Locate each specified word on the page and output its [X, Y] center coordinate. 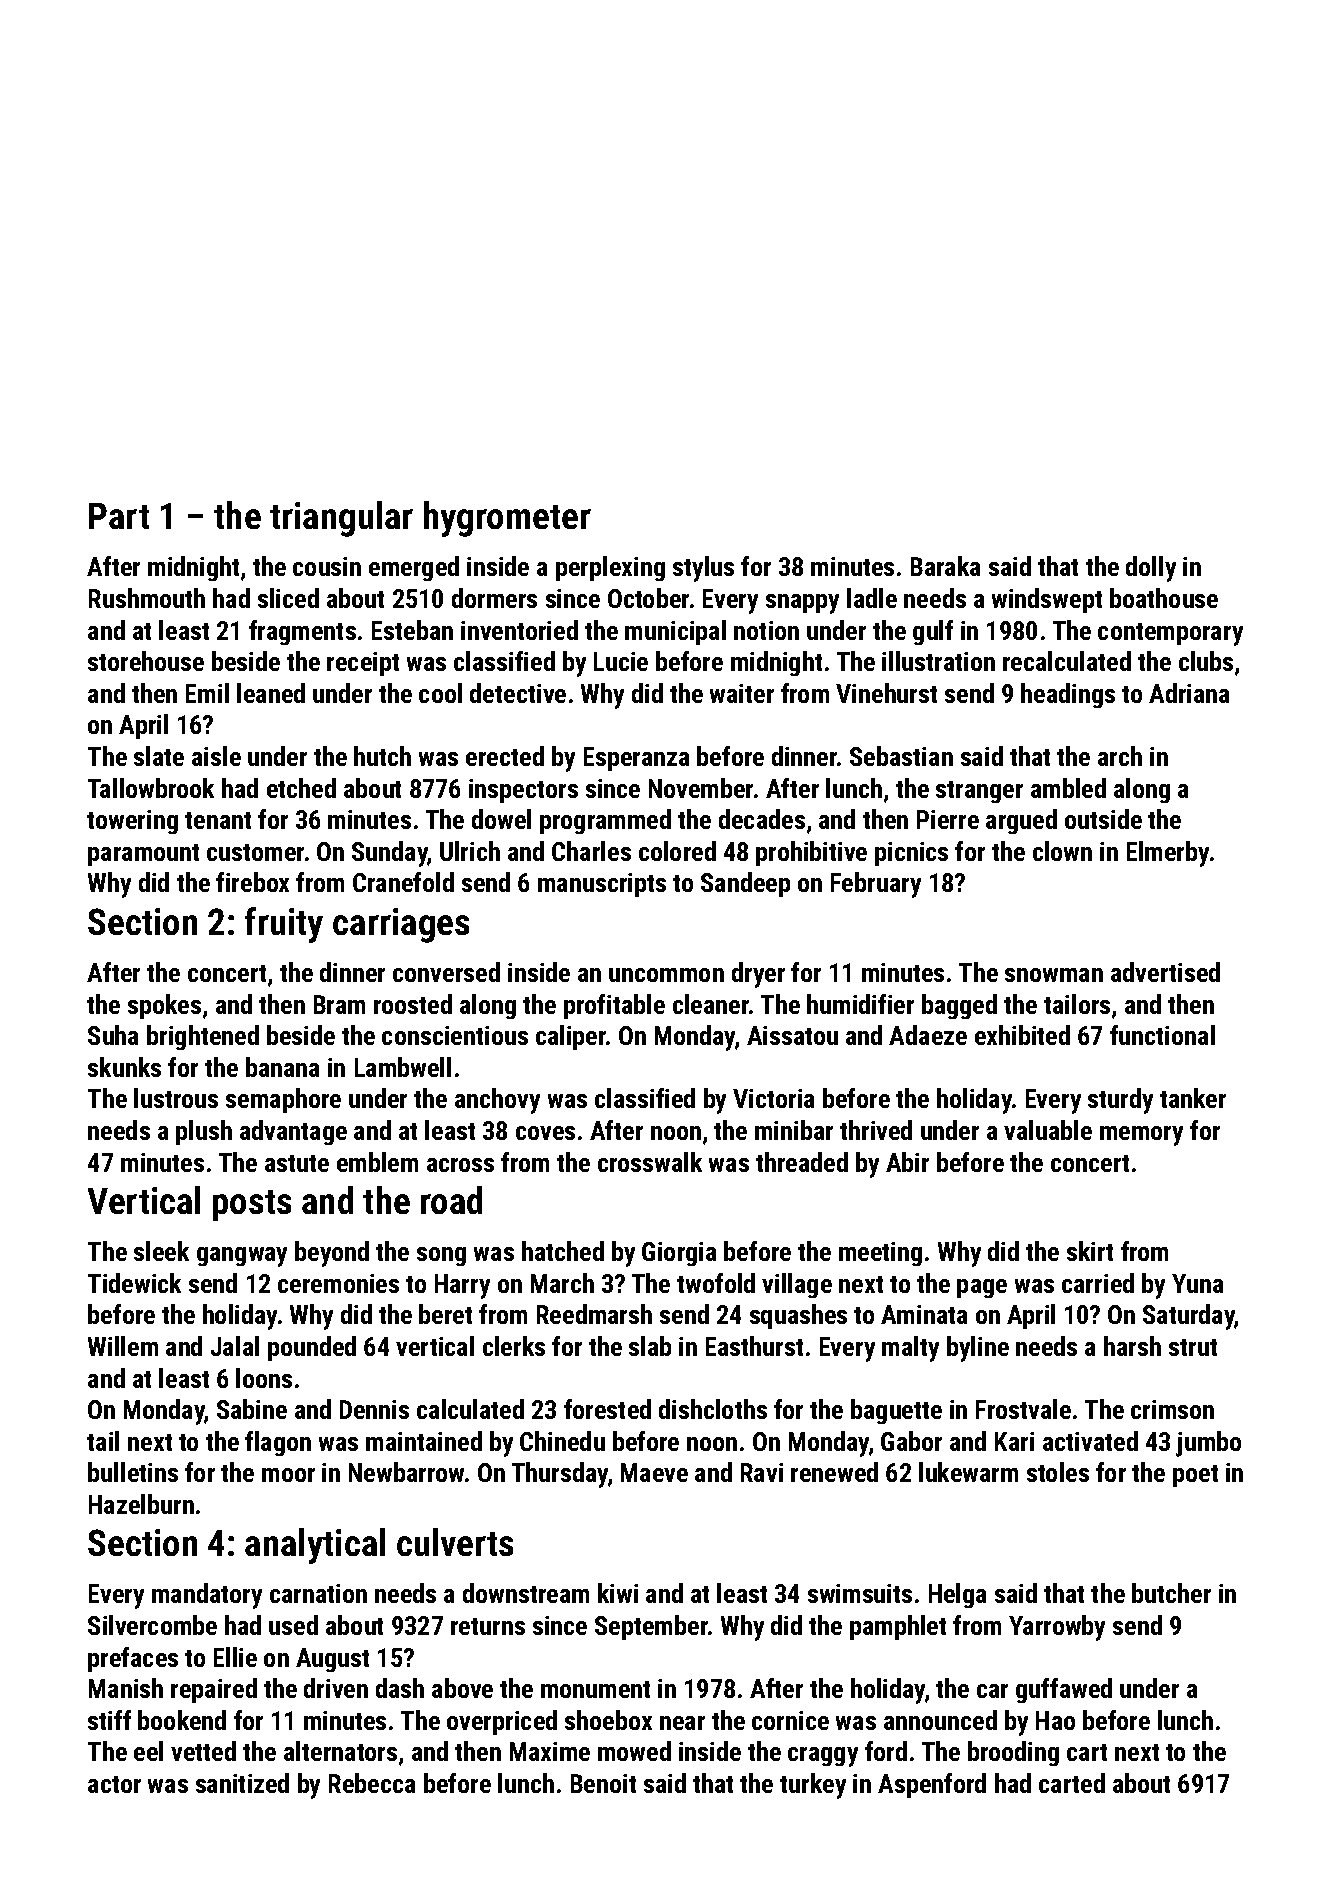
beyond [332, 1254]
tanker [1193, 1098]
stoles [1058, 1472]
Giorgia [679, 1254]
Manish [126, 1688]
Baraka [945, 566]
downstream [526, 1593]
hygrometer [507, 519]
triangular [341, 519]
